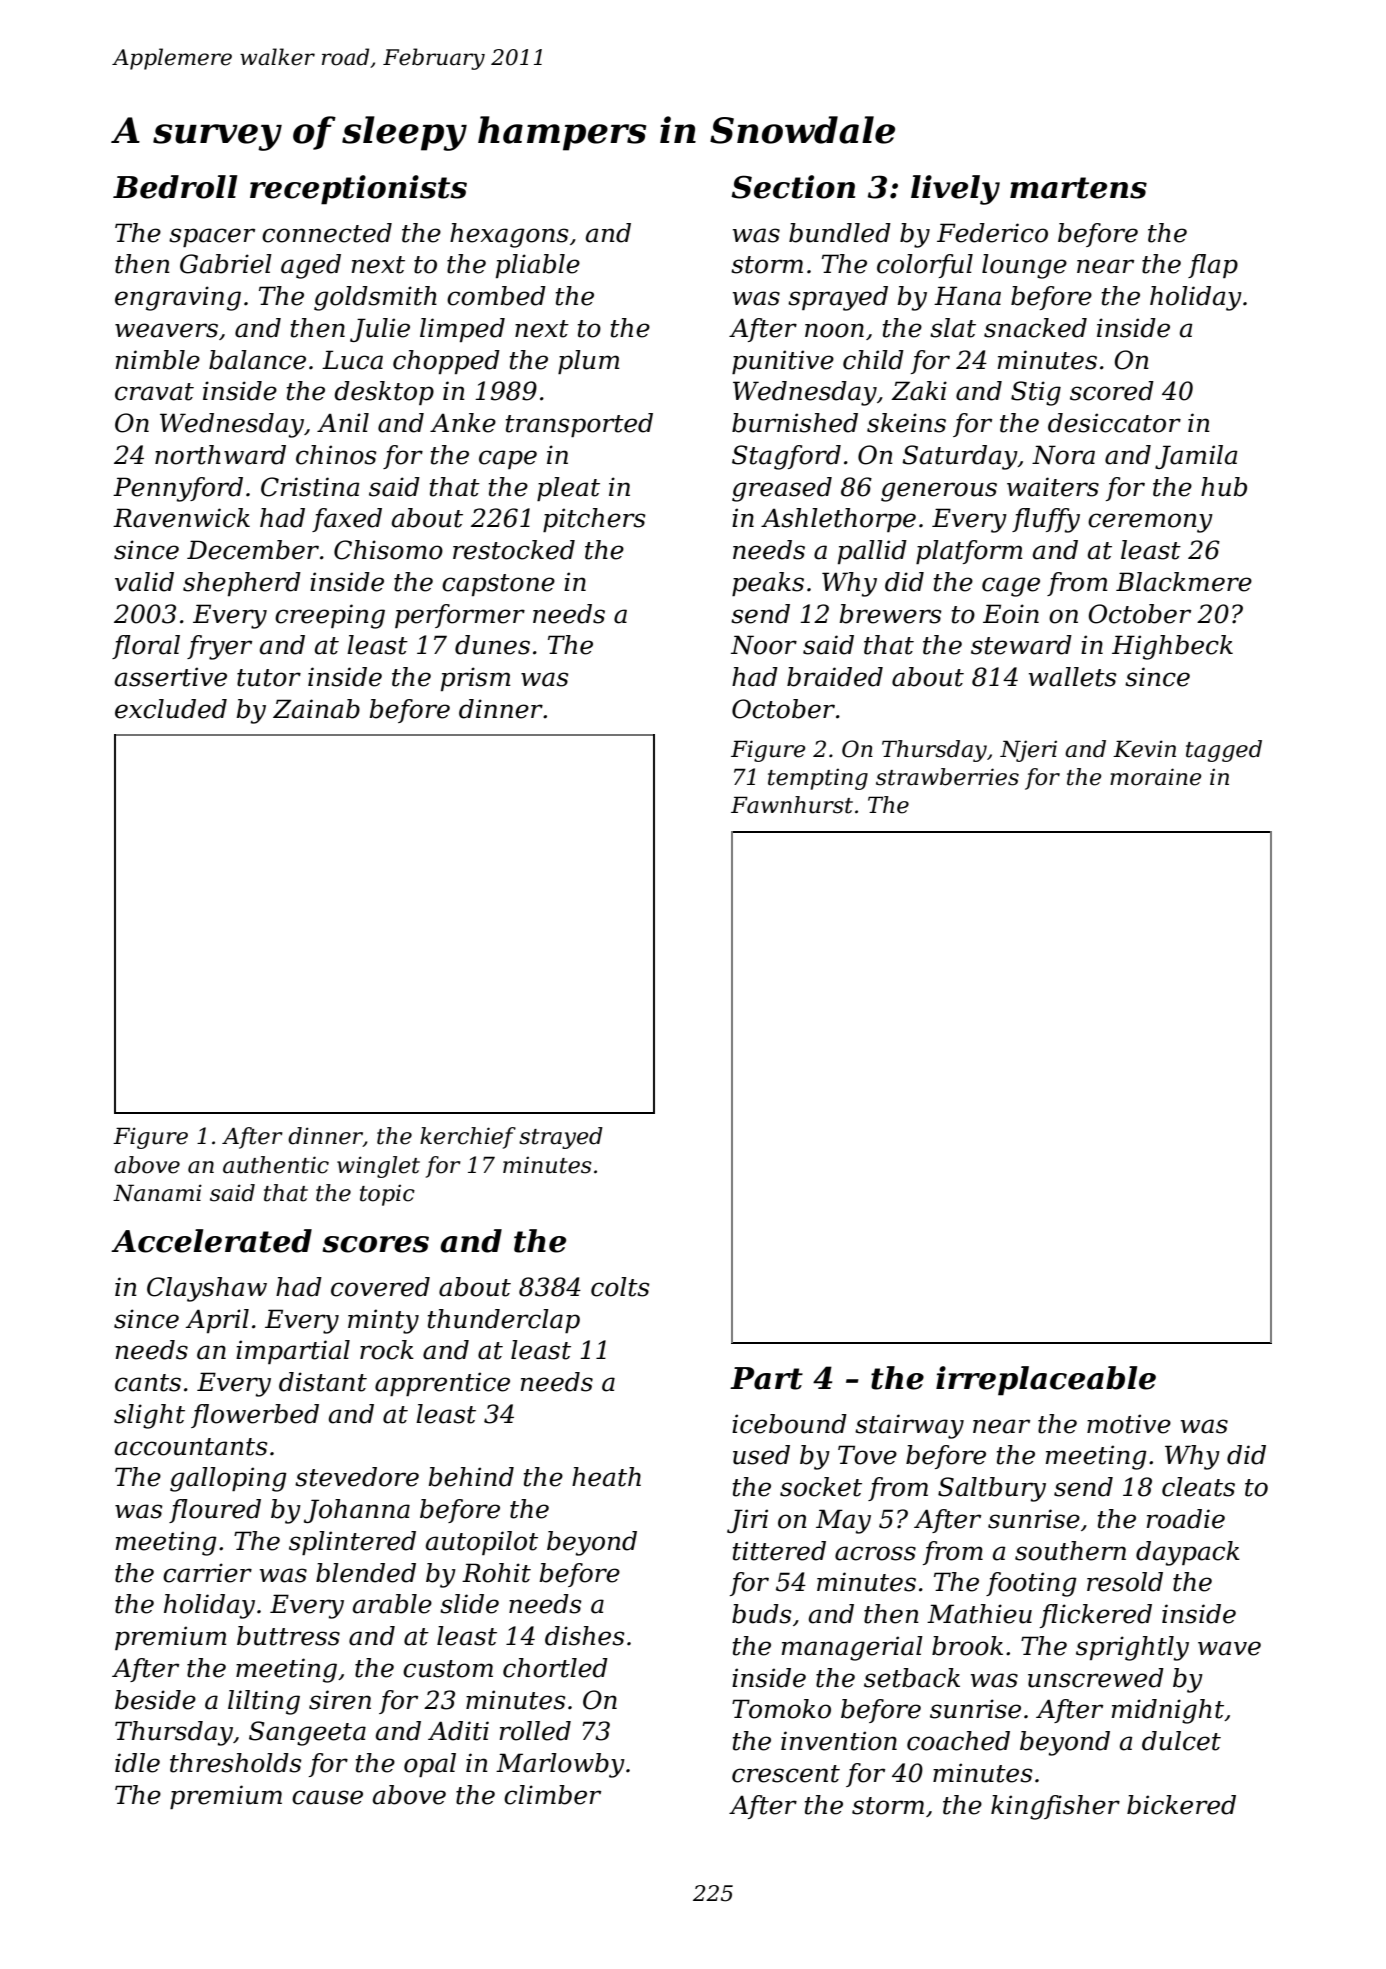  Describe the element at coordinates (264, 1702) in the screenshot. I see `lilting` at that location.
